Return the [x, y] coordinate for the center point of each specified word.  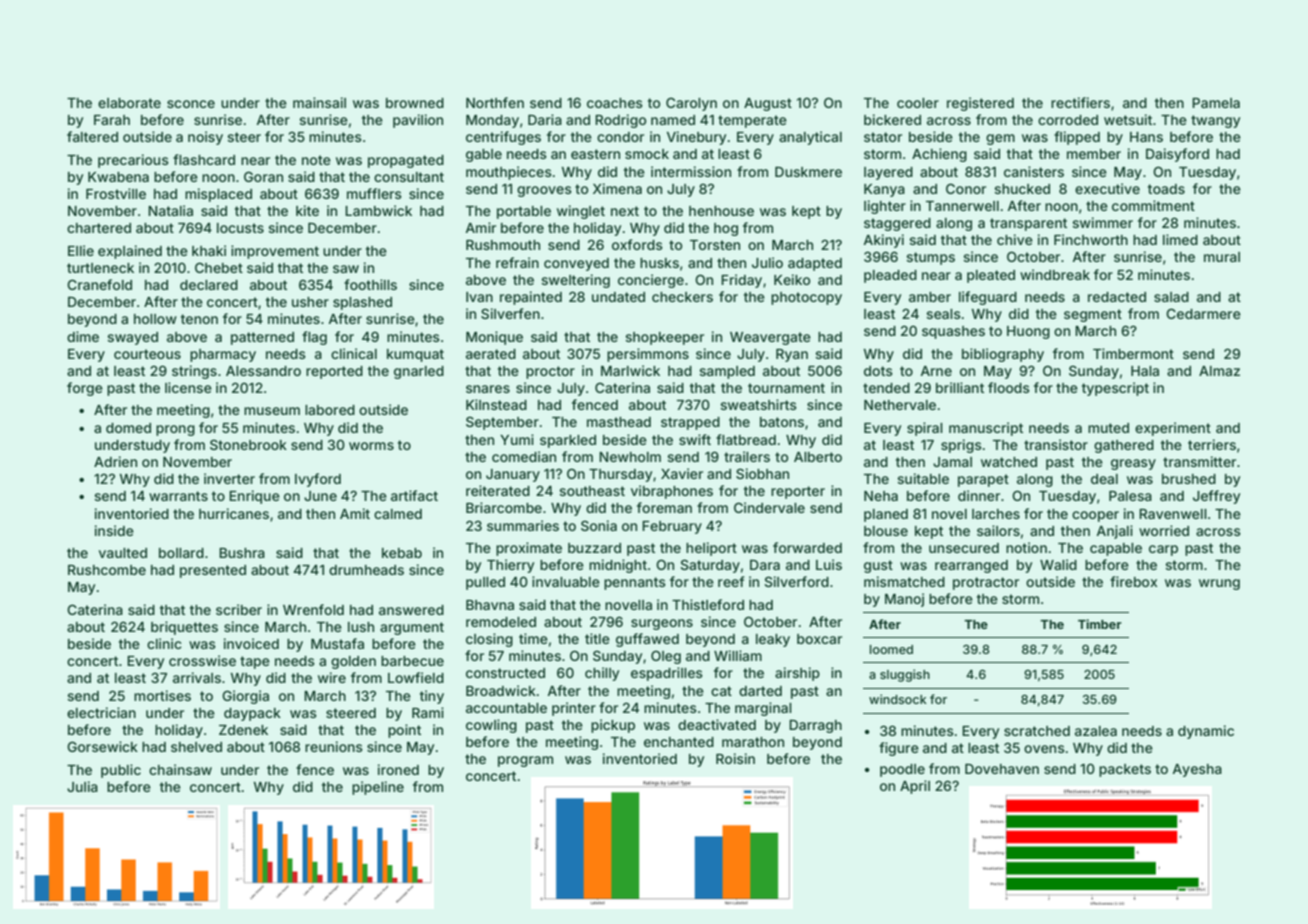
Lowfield [416, 677]
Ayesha [1197, 770]
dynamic [1206, 732]
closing [489, 640]
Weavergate [770, 338]
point [404, 731]
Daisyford [1177, 155]
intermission [691, 171]
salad [1171, 297]
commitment [1153, 205]
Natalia [170, 210]
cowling [491, 726]
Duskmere [808, 171]
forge [85, 389]
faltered [92, 136]
